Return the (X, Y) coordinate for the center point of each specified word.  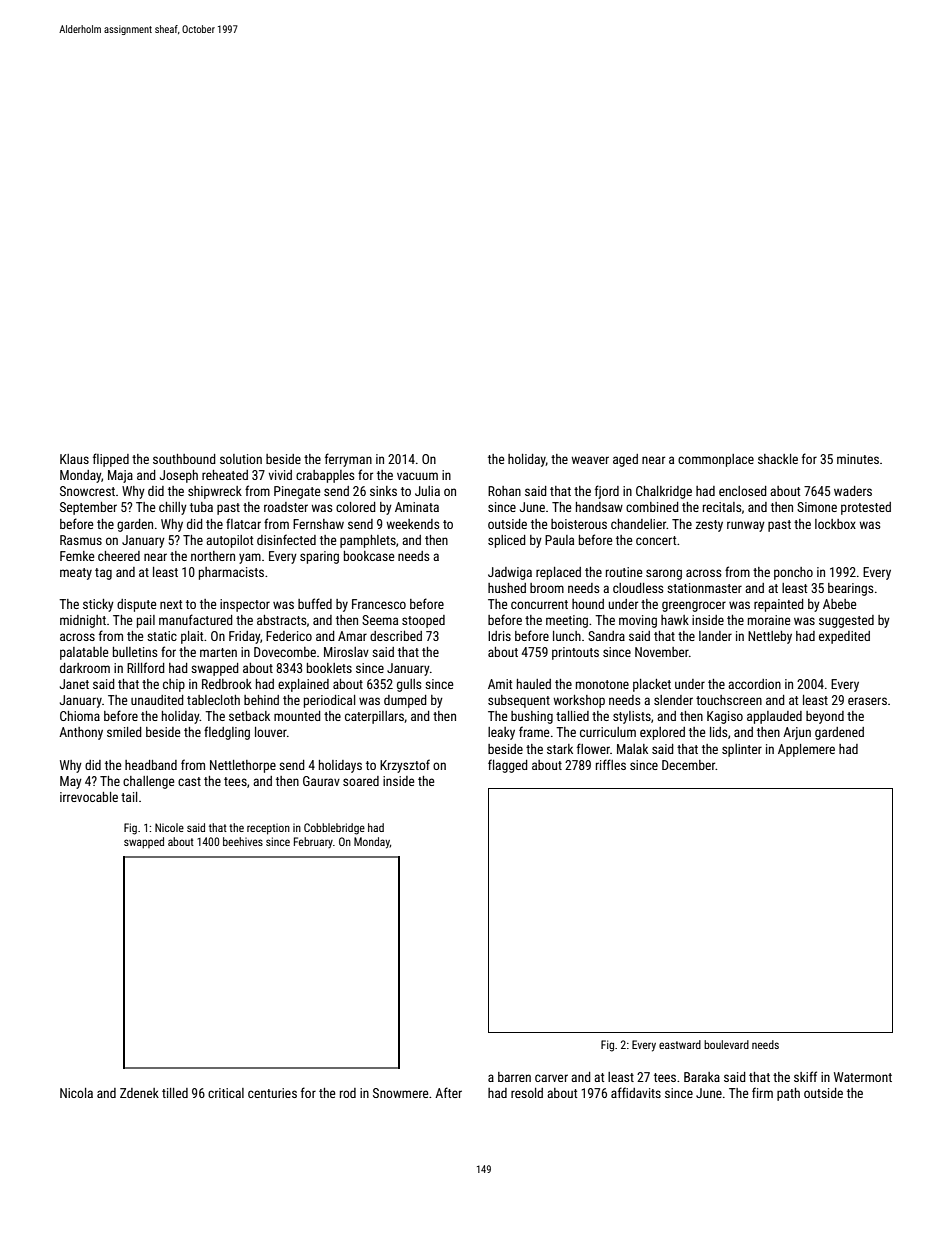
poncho (793, 573)
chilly (173, 508)
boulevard (726, 1044)
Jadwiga (510, 573)
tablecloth (213, 700)
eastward (680, 1044)
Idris (499, 636)
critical (226, 1093)
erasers (867, 701)
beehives (243, 841)
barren (514, 1077)
